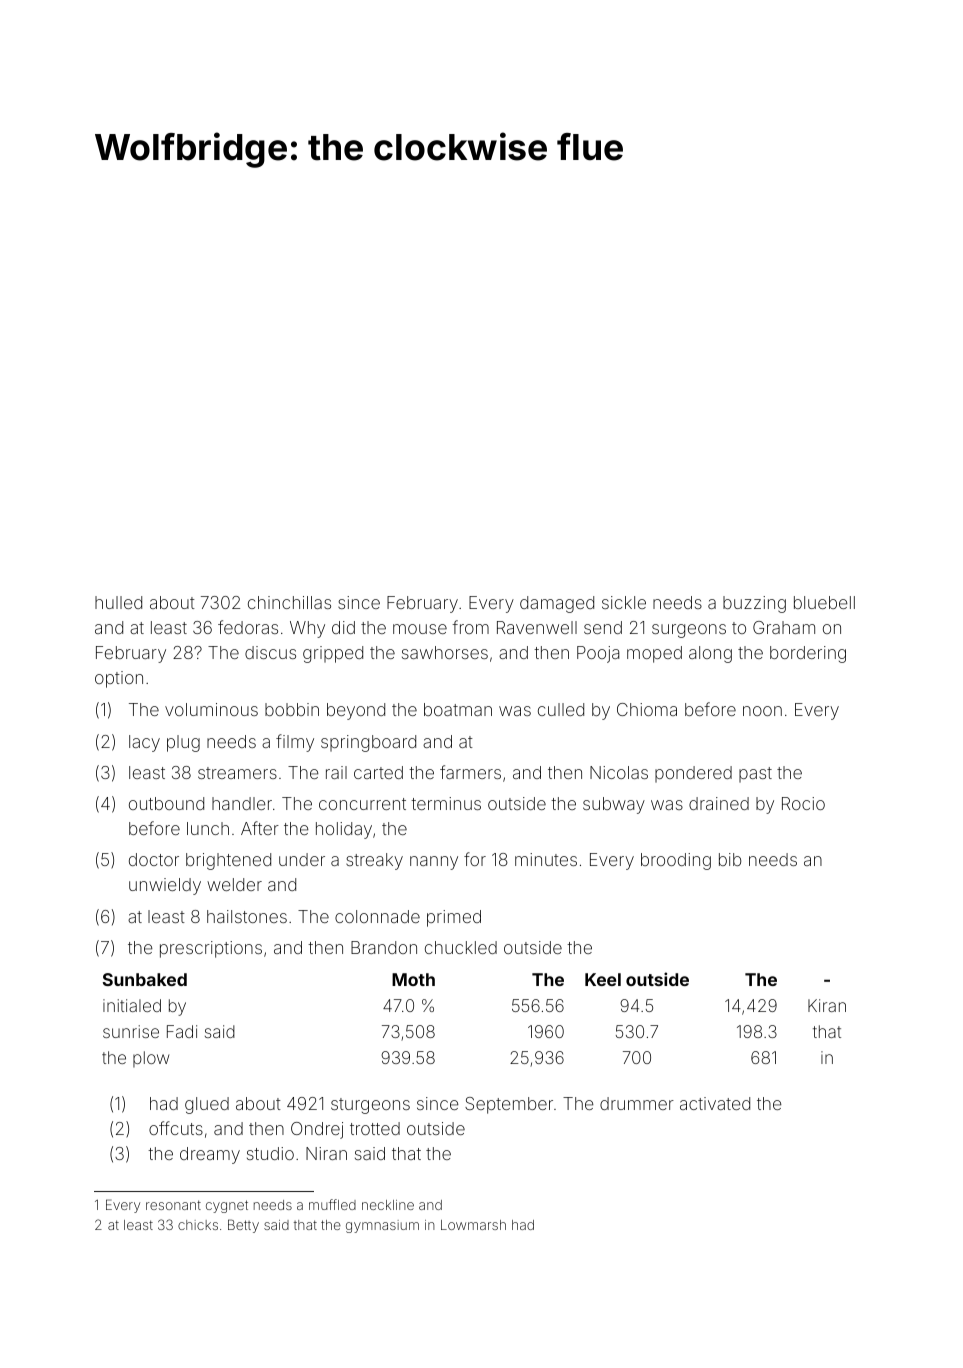  I want to click on primed, so click(454, 918).
